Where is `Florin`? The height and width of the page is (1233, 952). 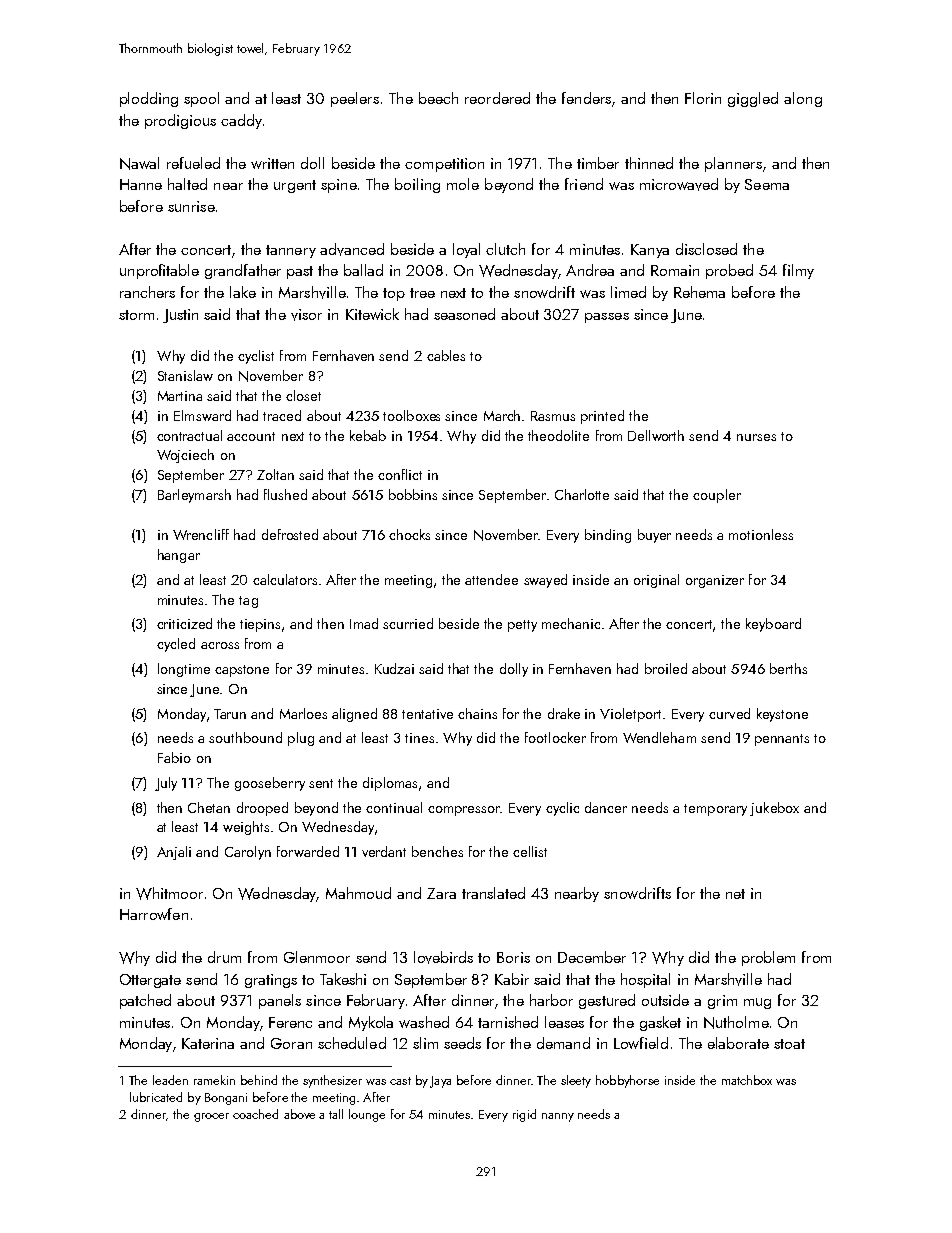
Florin is located at coordinates (703, 98).
